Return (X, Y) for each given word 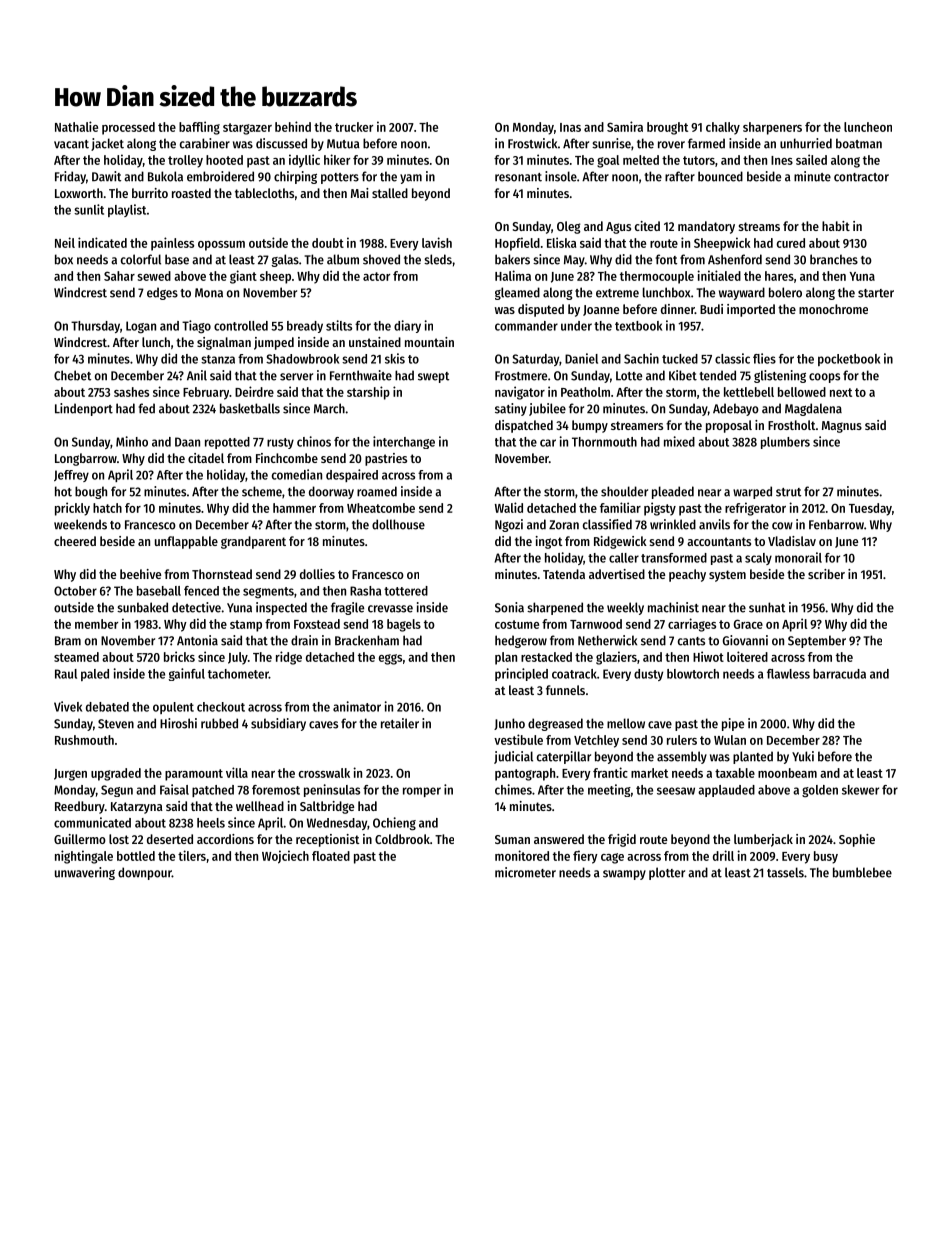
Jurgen (70, 775)
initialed (719, 275)
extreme (617, 293)
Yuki (803, 756)
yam (411, 179)
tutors (699, 160)
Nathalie (76, 126)
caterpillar (564, 757)
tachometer (238, 674)
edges (162, 293)
